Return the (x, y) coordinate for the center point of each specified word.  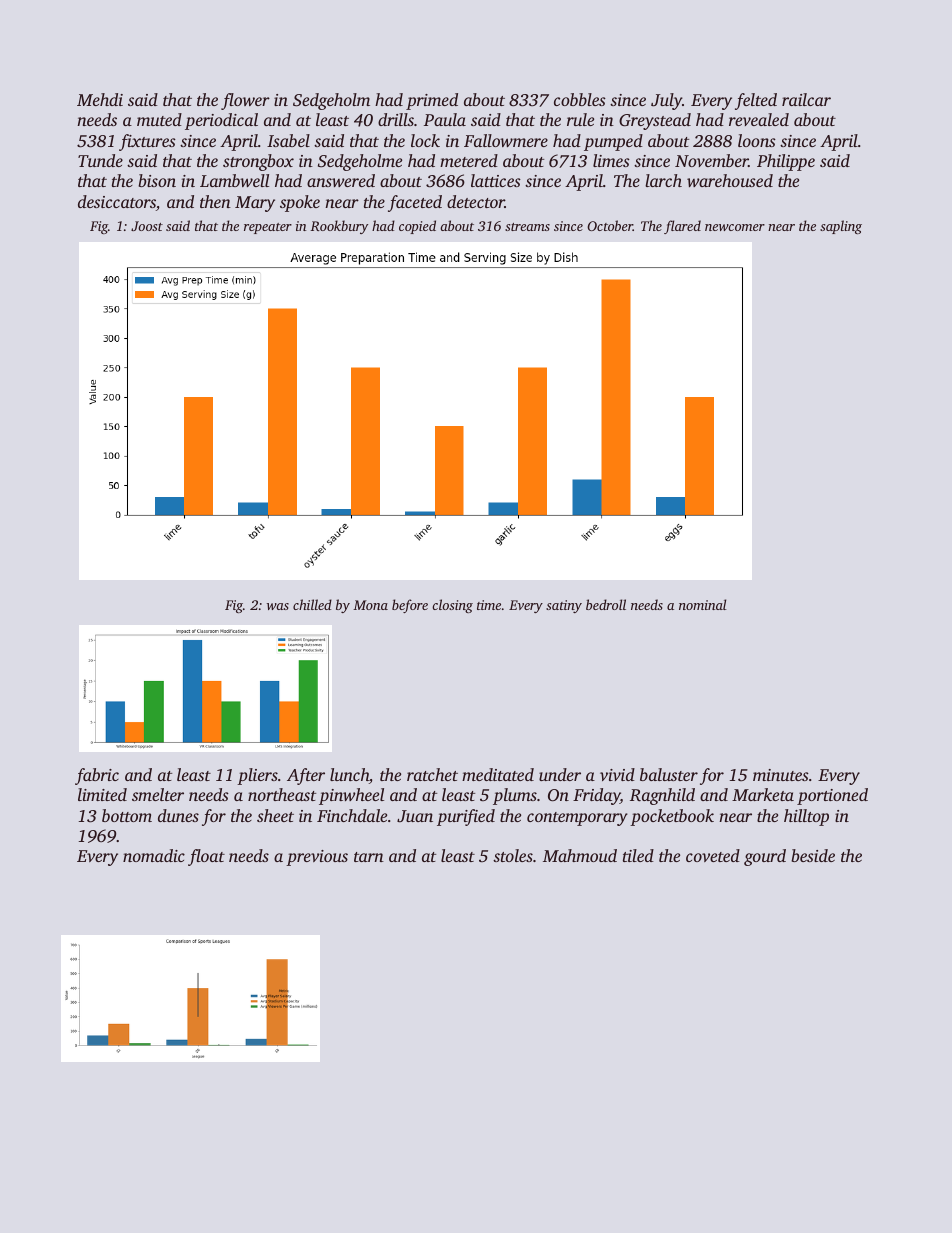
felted (756, 101)
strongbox (258, 162)
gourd (765, 857)
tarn (369, 857)
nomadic (154, 855)
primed (432, 101)
